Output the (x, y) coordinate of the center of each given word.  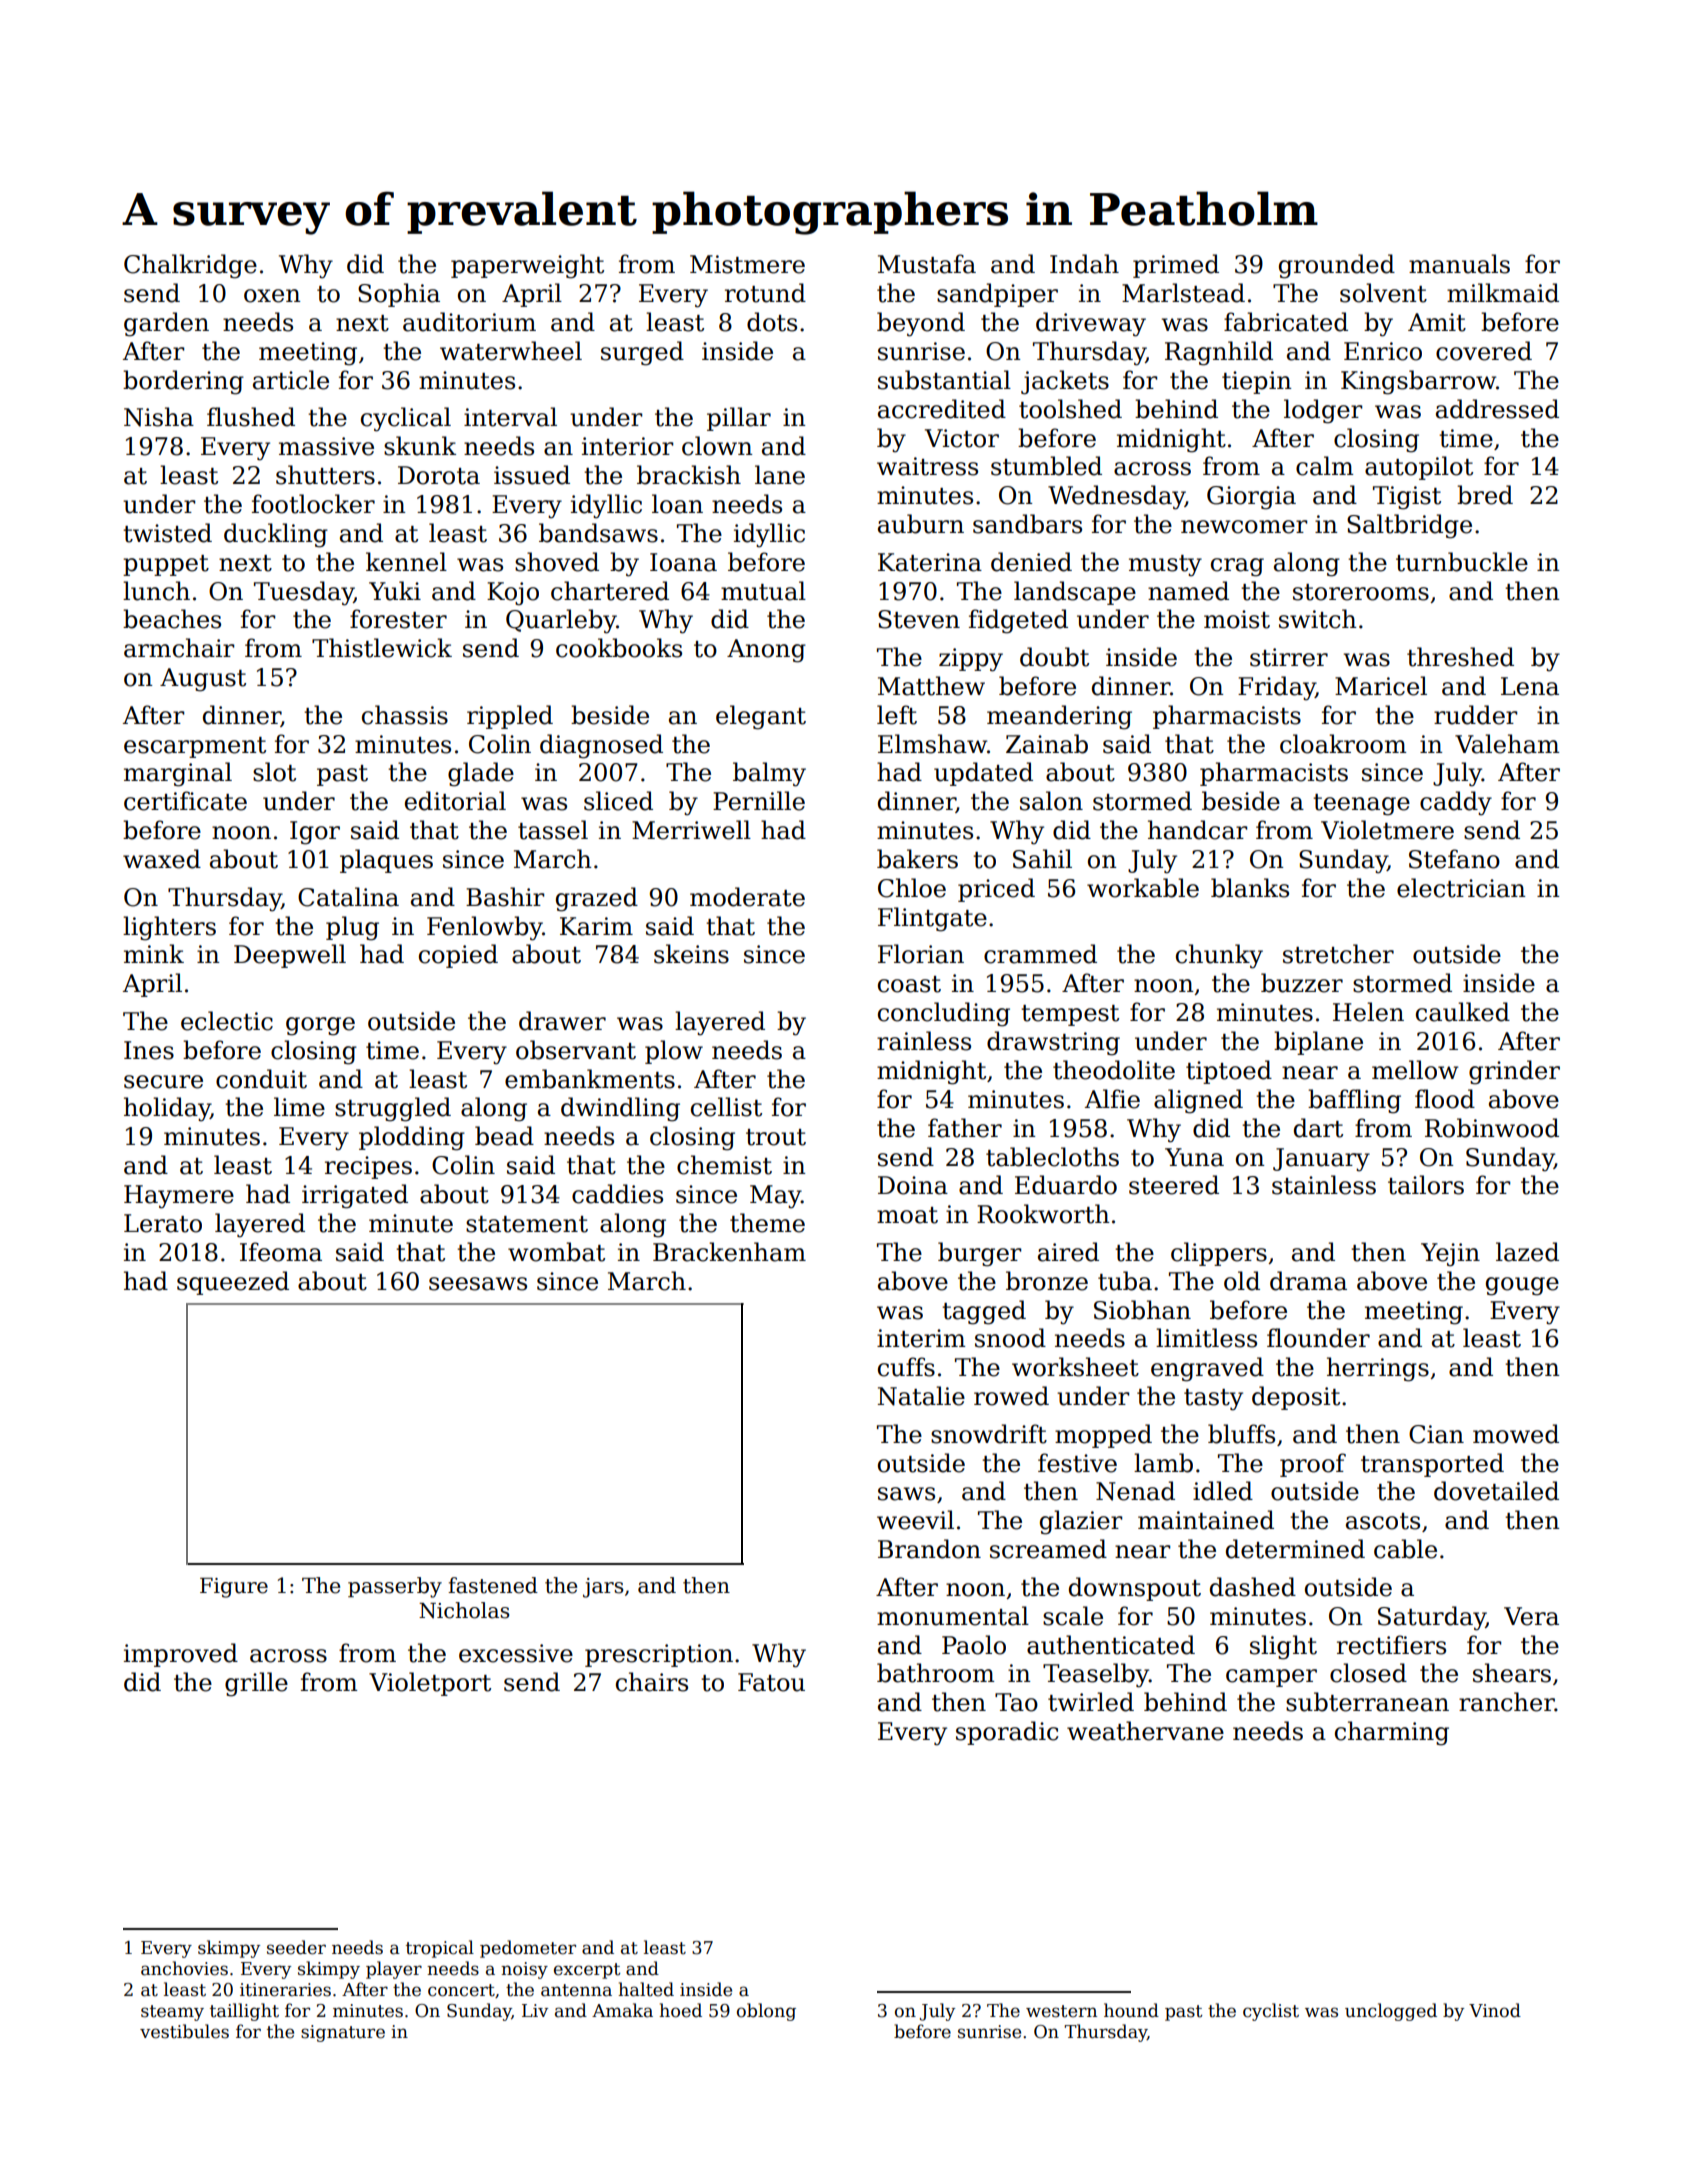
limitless (1206, 1338)
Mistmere (747, 264)
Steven (919, 619)
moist (1237, 619)
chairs (652, 1682)
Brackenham (729, 1252)
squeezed (233, 1283)
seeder (296, 1947)
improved (181, 1655)
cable (1405, 1549)
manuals (1459, 264)
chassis (405, 715)
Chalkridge (190, 266)
